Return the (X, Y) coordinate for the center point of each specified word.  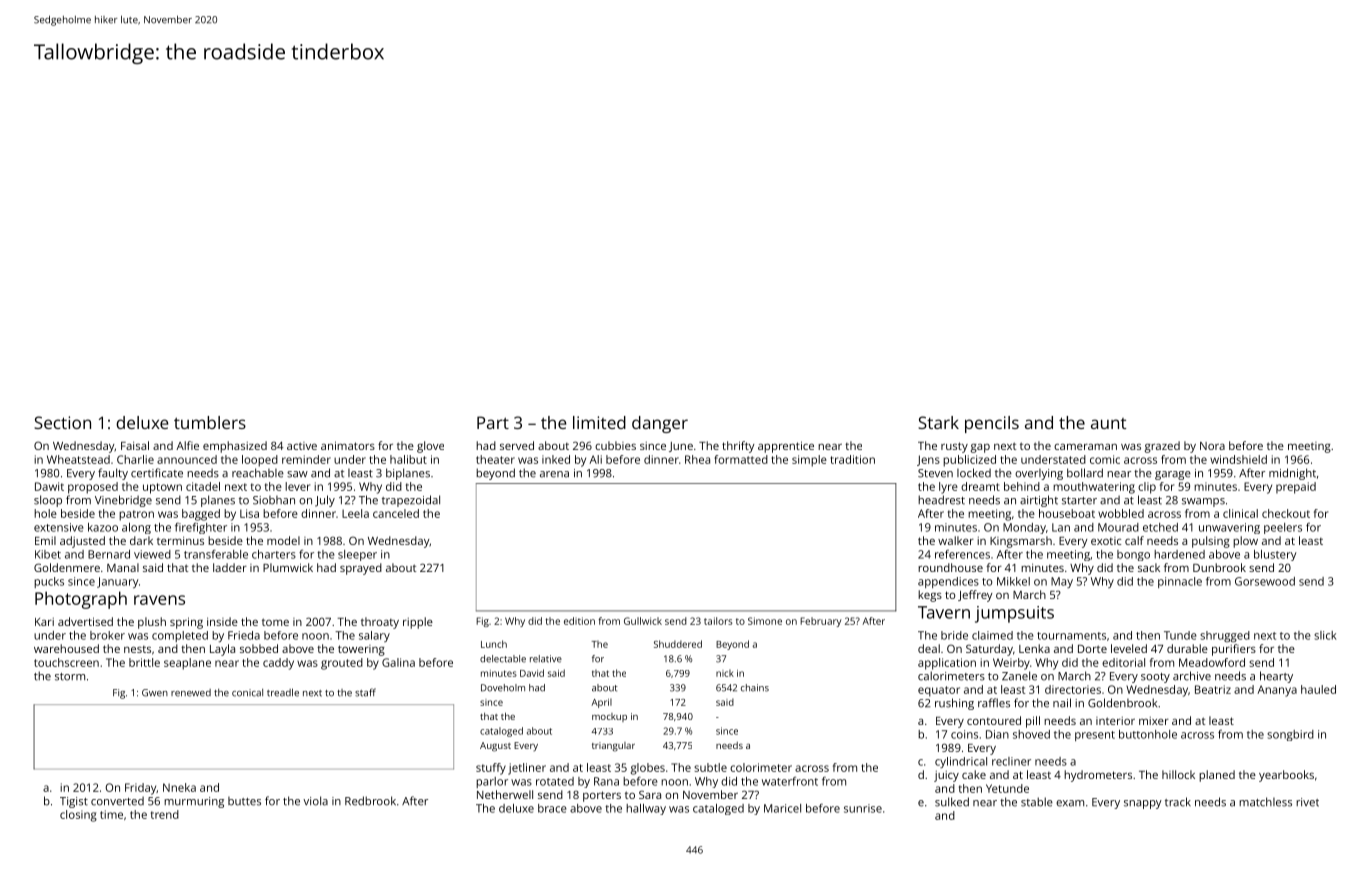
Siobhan (274, 500)
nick (725, 673)
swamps (1203, 502)
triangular (613, 747)
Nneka (179, 787)
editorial (1123, 662)
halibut (408, 459)
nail (1062, 703)
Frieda (244, 635)
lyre (948, 488)
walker (956, 540)
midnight (1292, 474)
